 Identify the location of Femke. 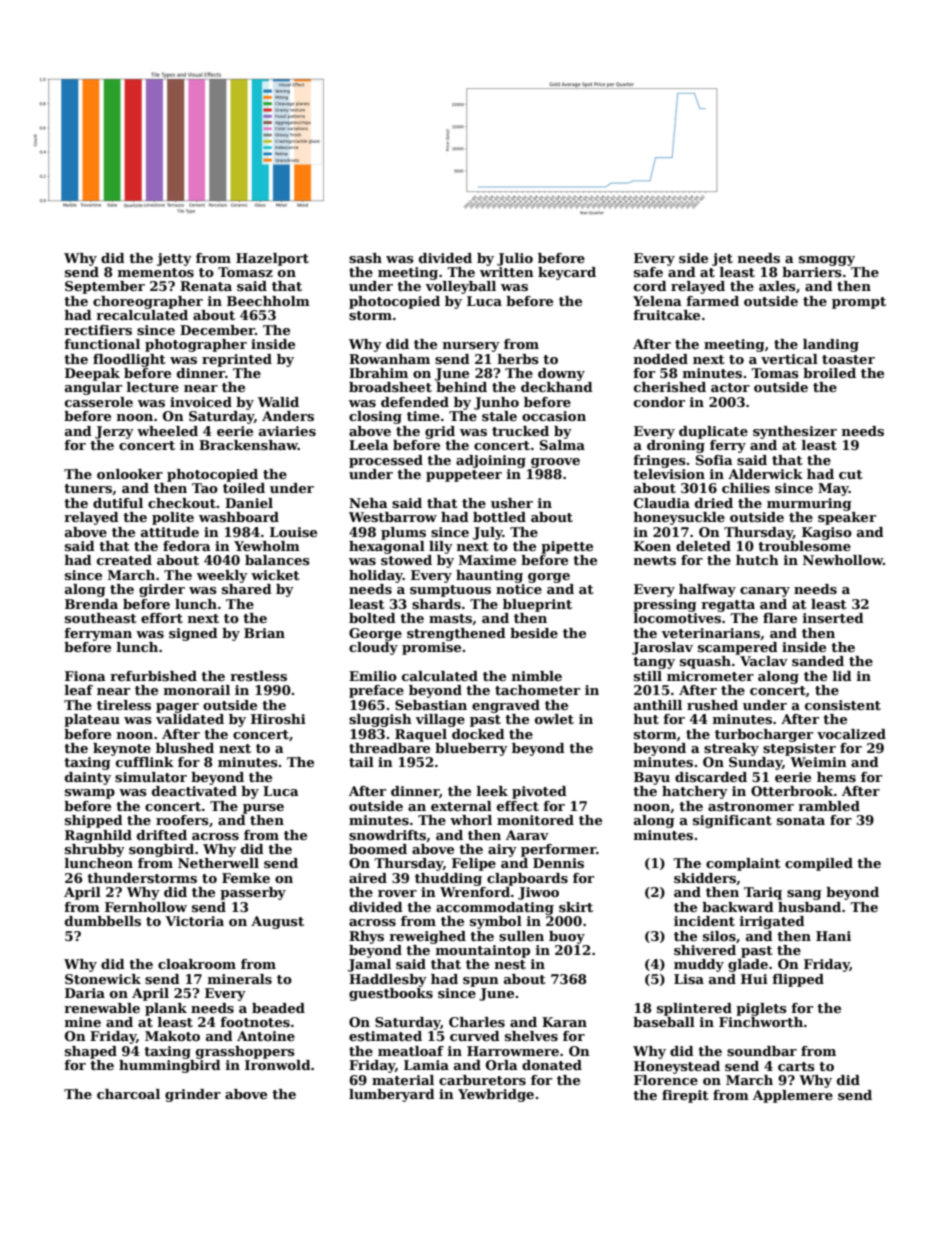
(246, 878).
